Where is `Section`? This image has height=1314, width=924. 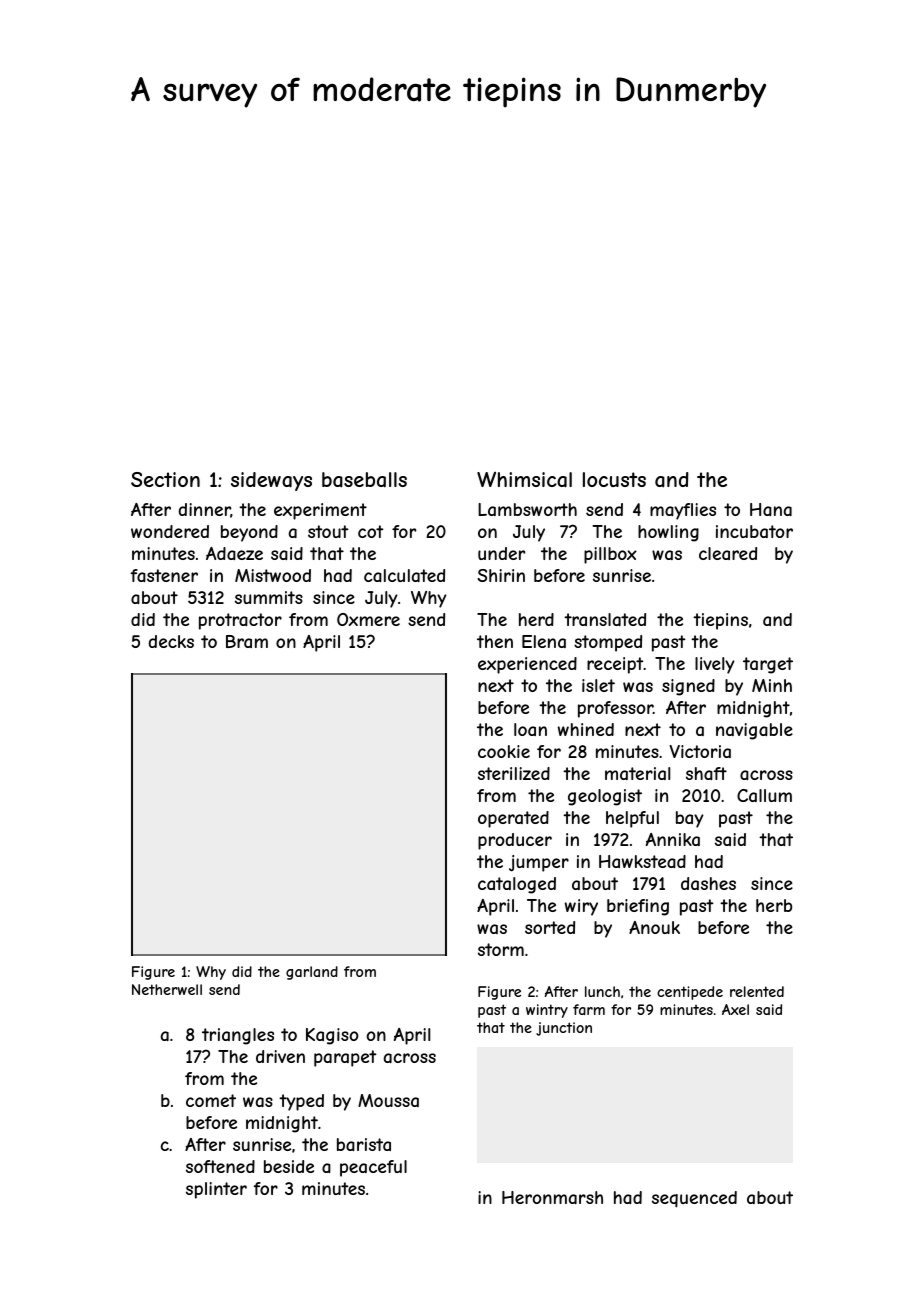 Section is located at coordinates (165, 479).
